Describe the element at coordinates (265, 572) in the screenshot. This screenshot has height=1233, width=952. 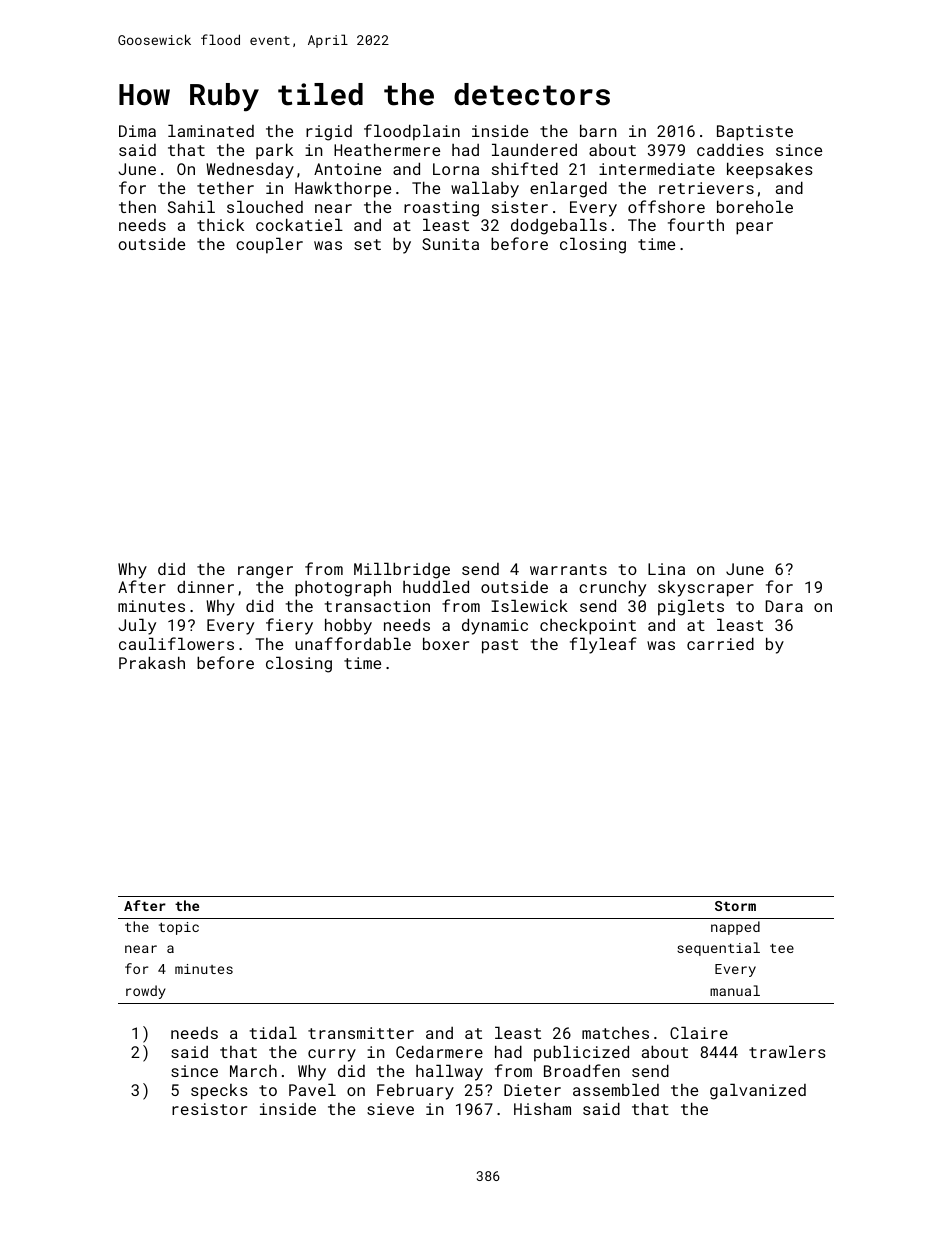
I see `ranger` at that location.
